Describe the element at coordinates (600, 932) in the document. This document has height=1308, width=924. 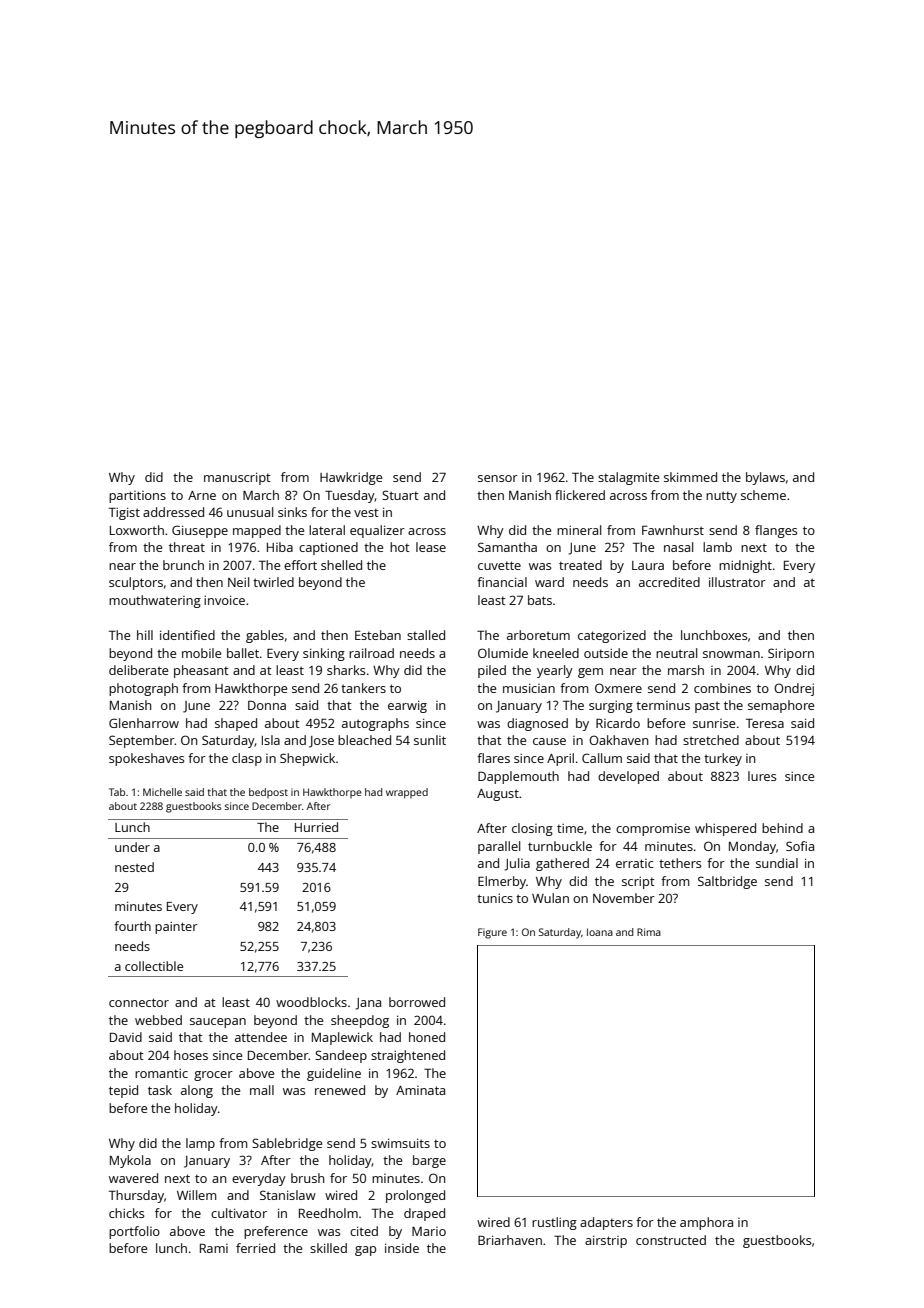
I see `Ioana` at that location.
